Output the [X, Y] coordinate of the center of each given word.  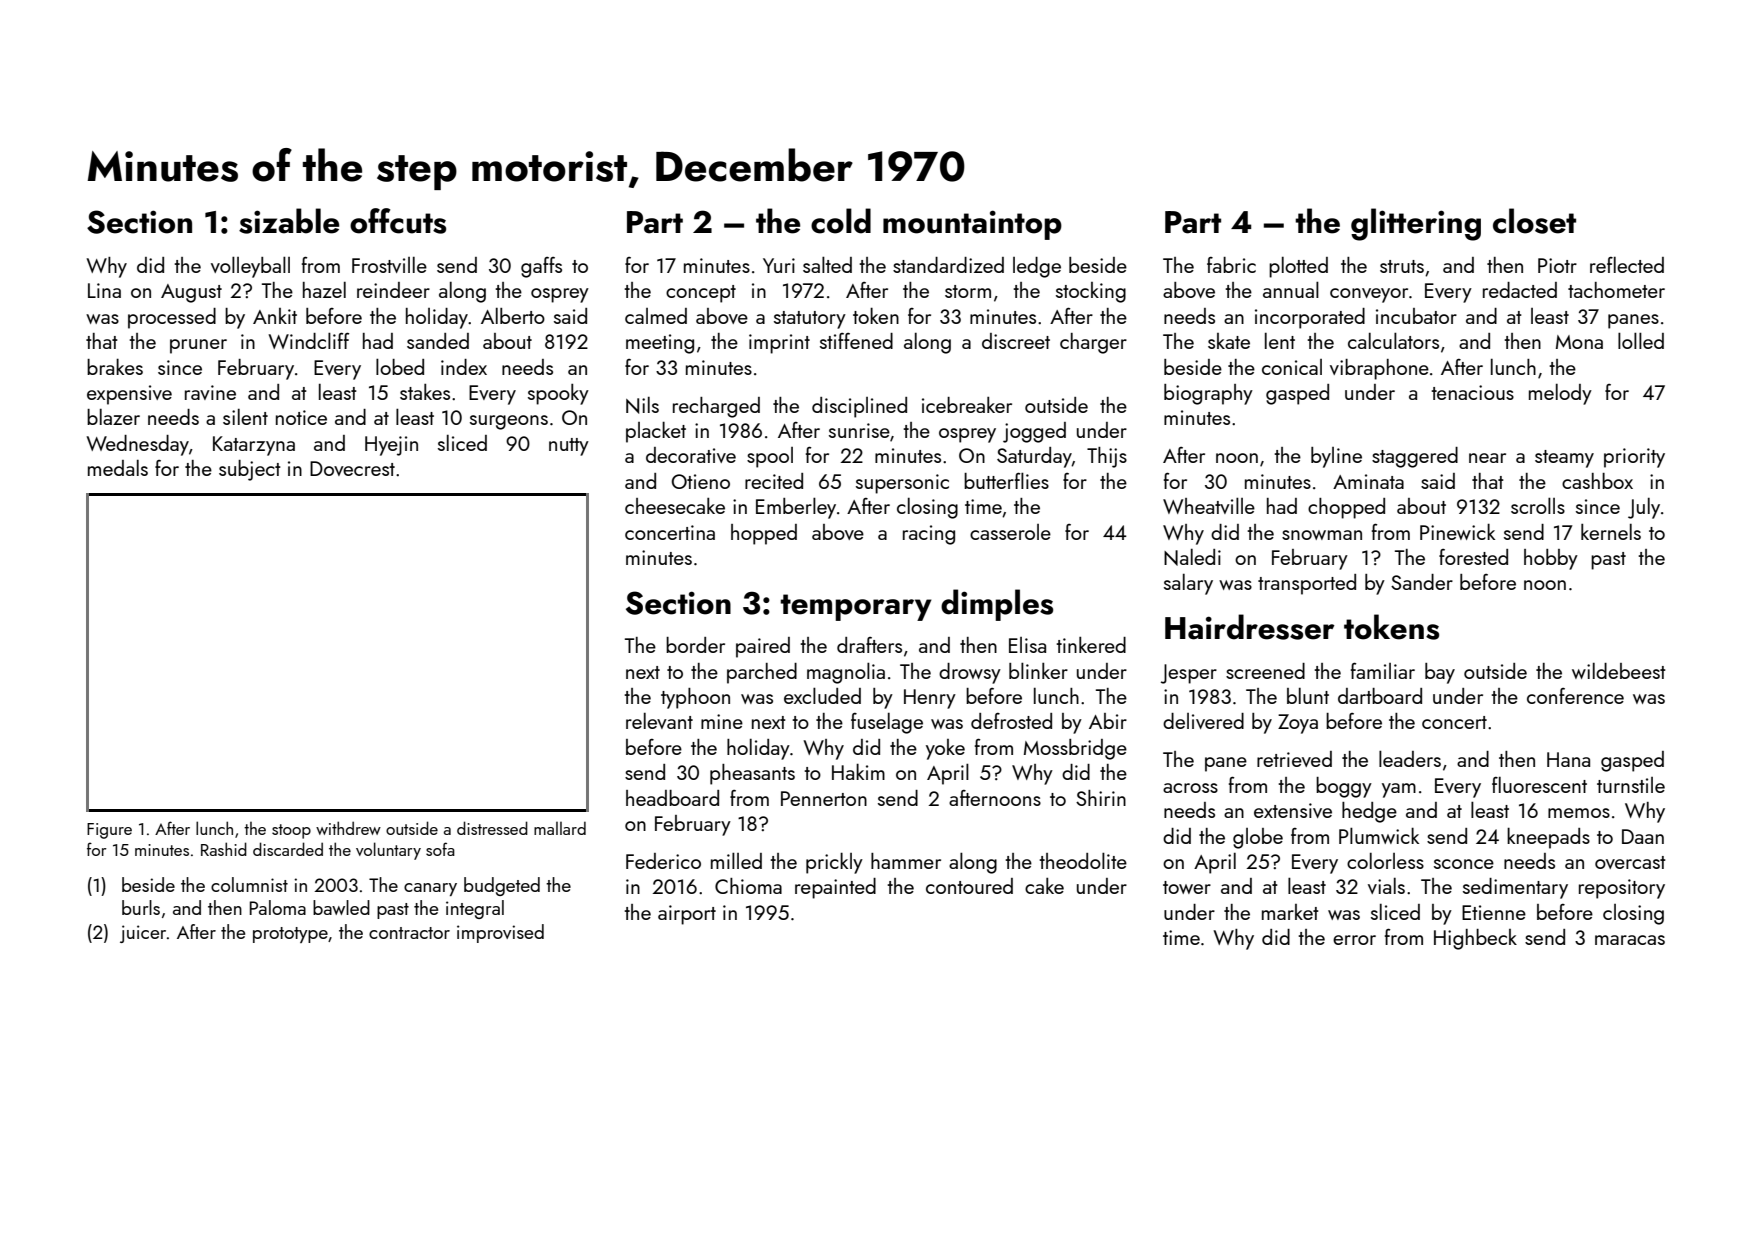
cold [841, 221]
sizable [289, 221]
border [695, 645]
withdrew [348, 828]
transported [1307, 584]
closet [1534, 221]
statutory [810, 320]
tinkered [1091, 645]
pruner [198, 346]
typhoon [695, 698]
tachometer [1616, 290]
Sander [1422, 582]
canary [430, 889]
